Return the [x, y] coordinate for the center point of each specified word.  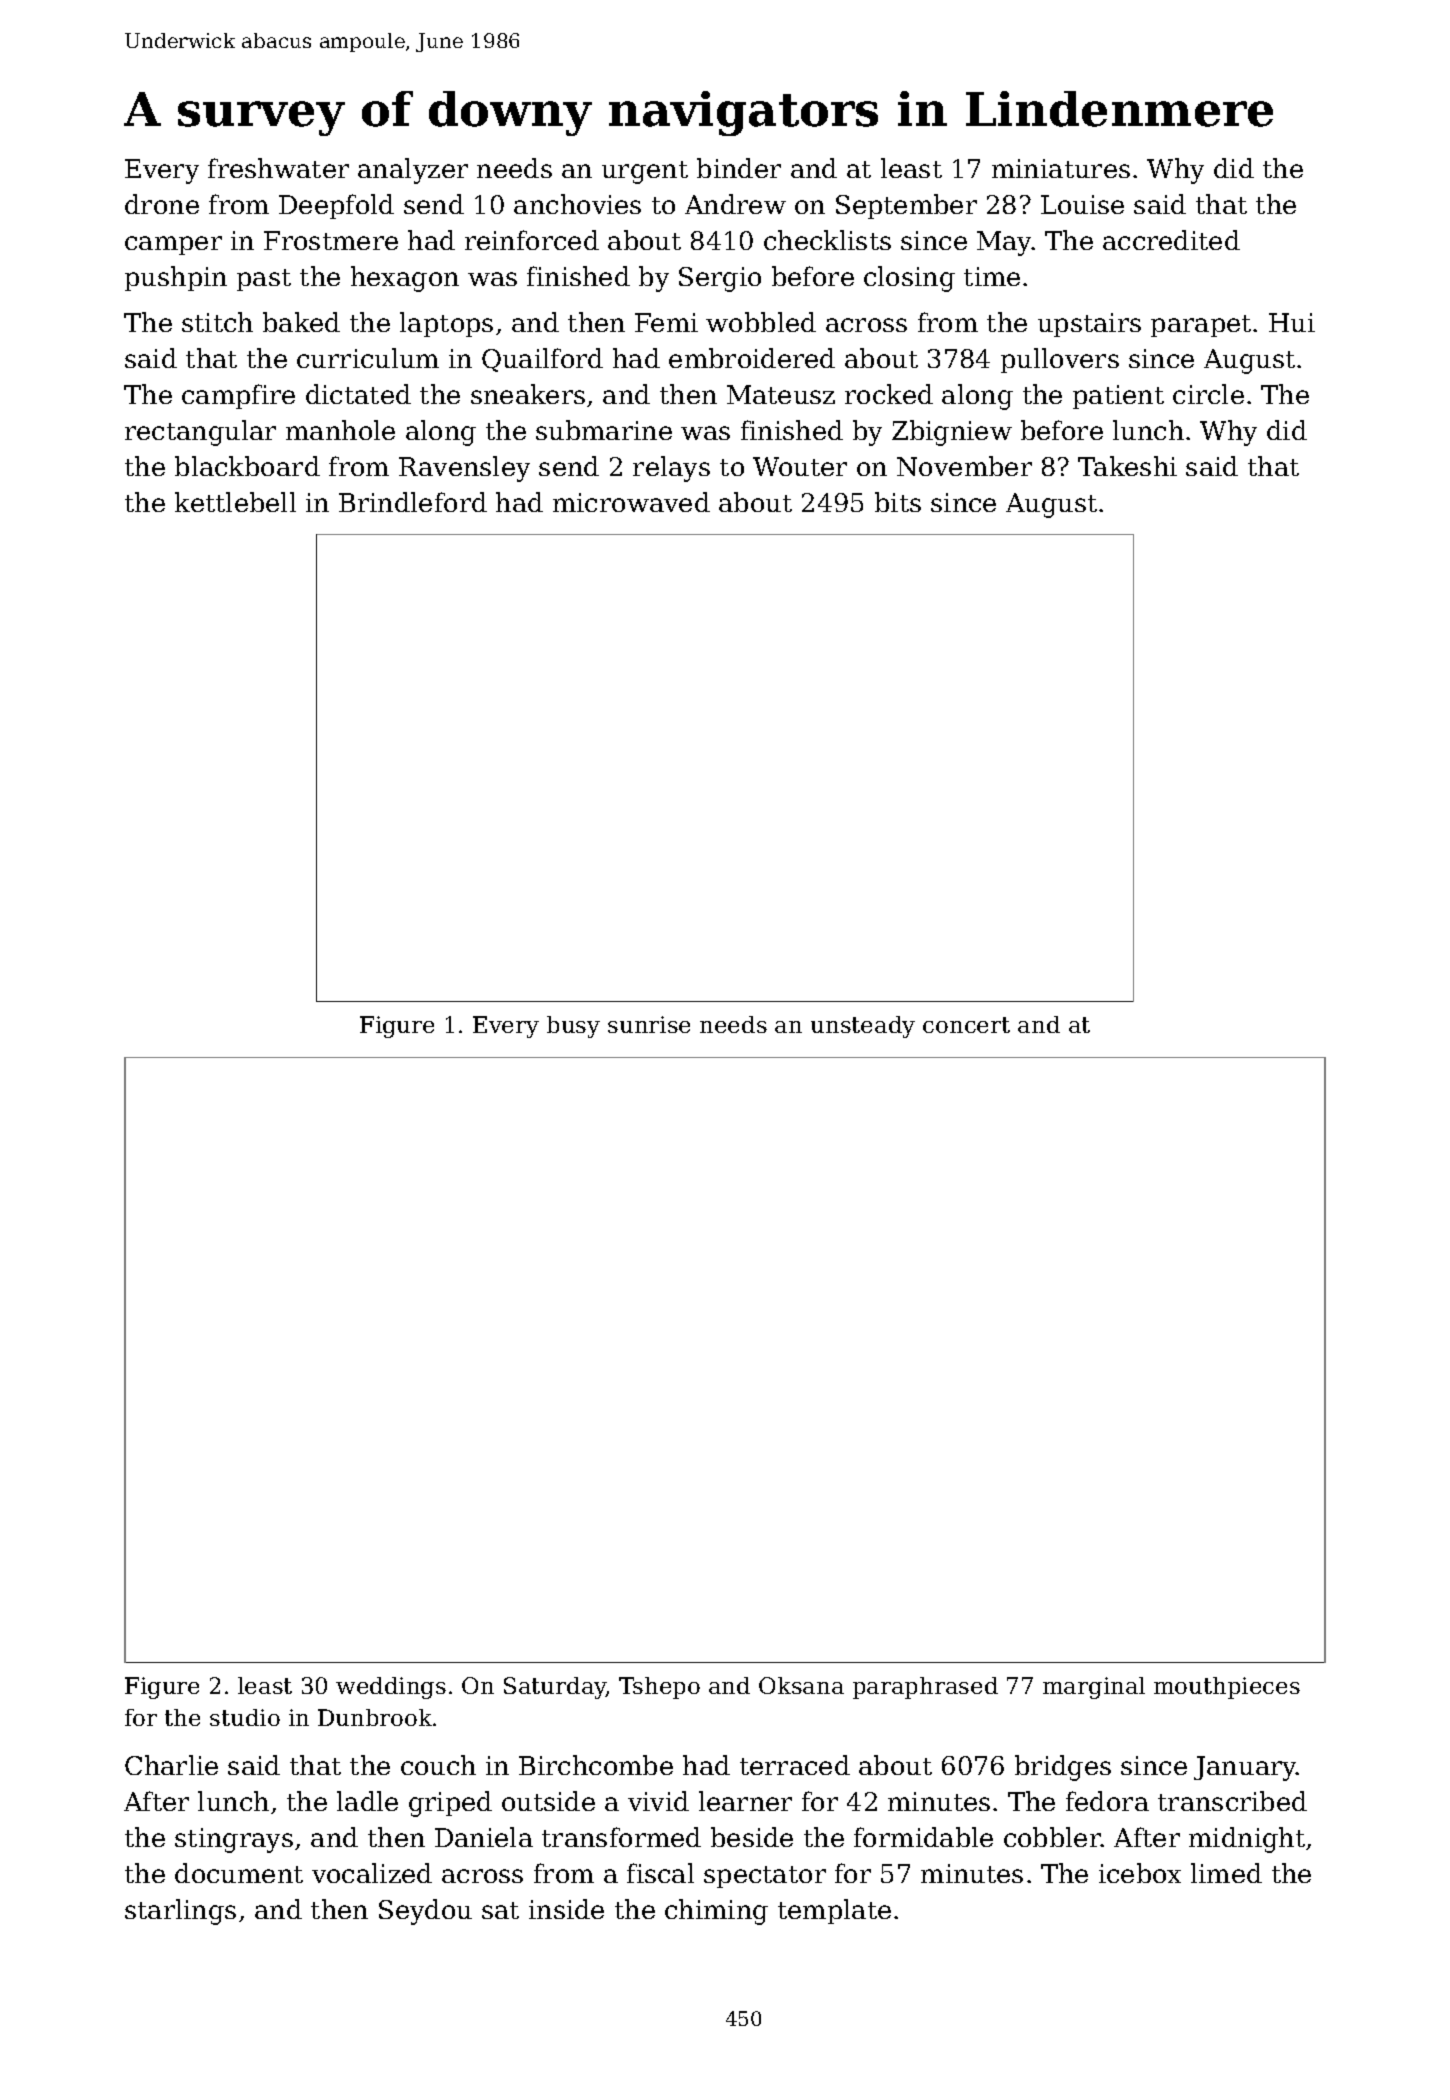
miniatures [1061, 168]
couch [438, 1765]
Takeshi [1127, 466]
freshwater [278, 168]
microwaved [631, 502]
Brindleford [413, 502]
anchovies [577, 204]
